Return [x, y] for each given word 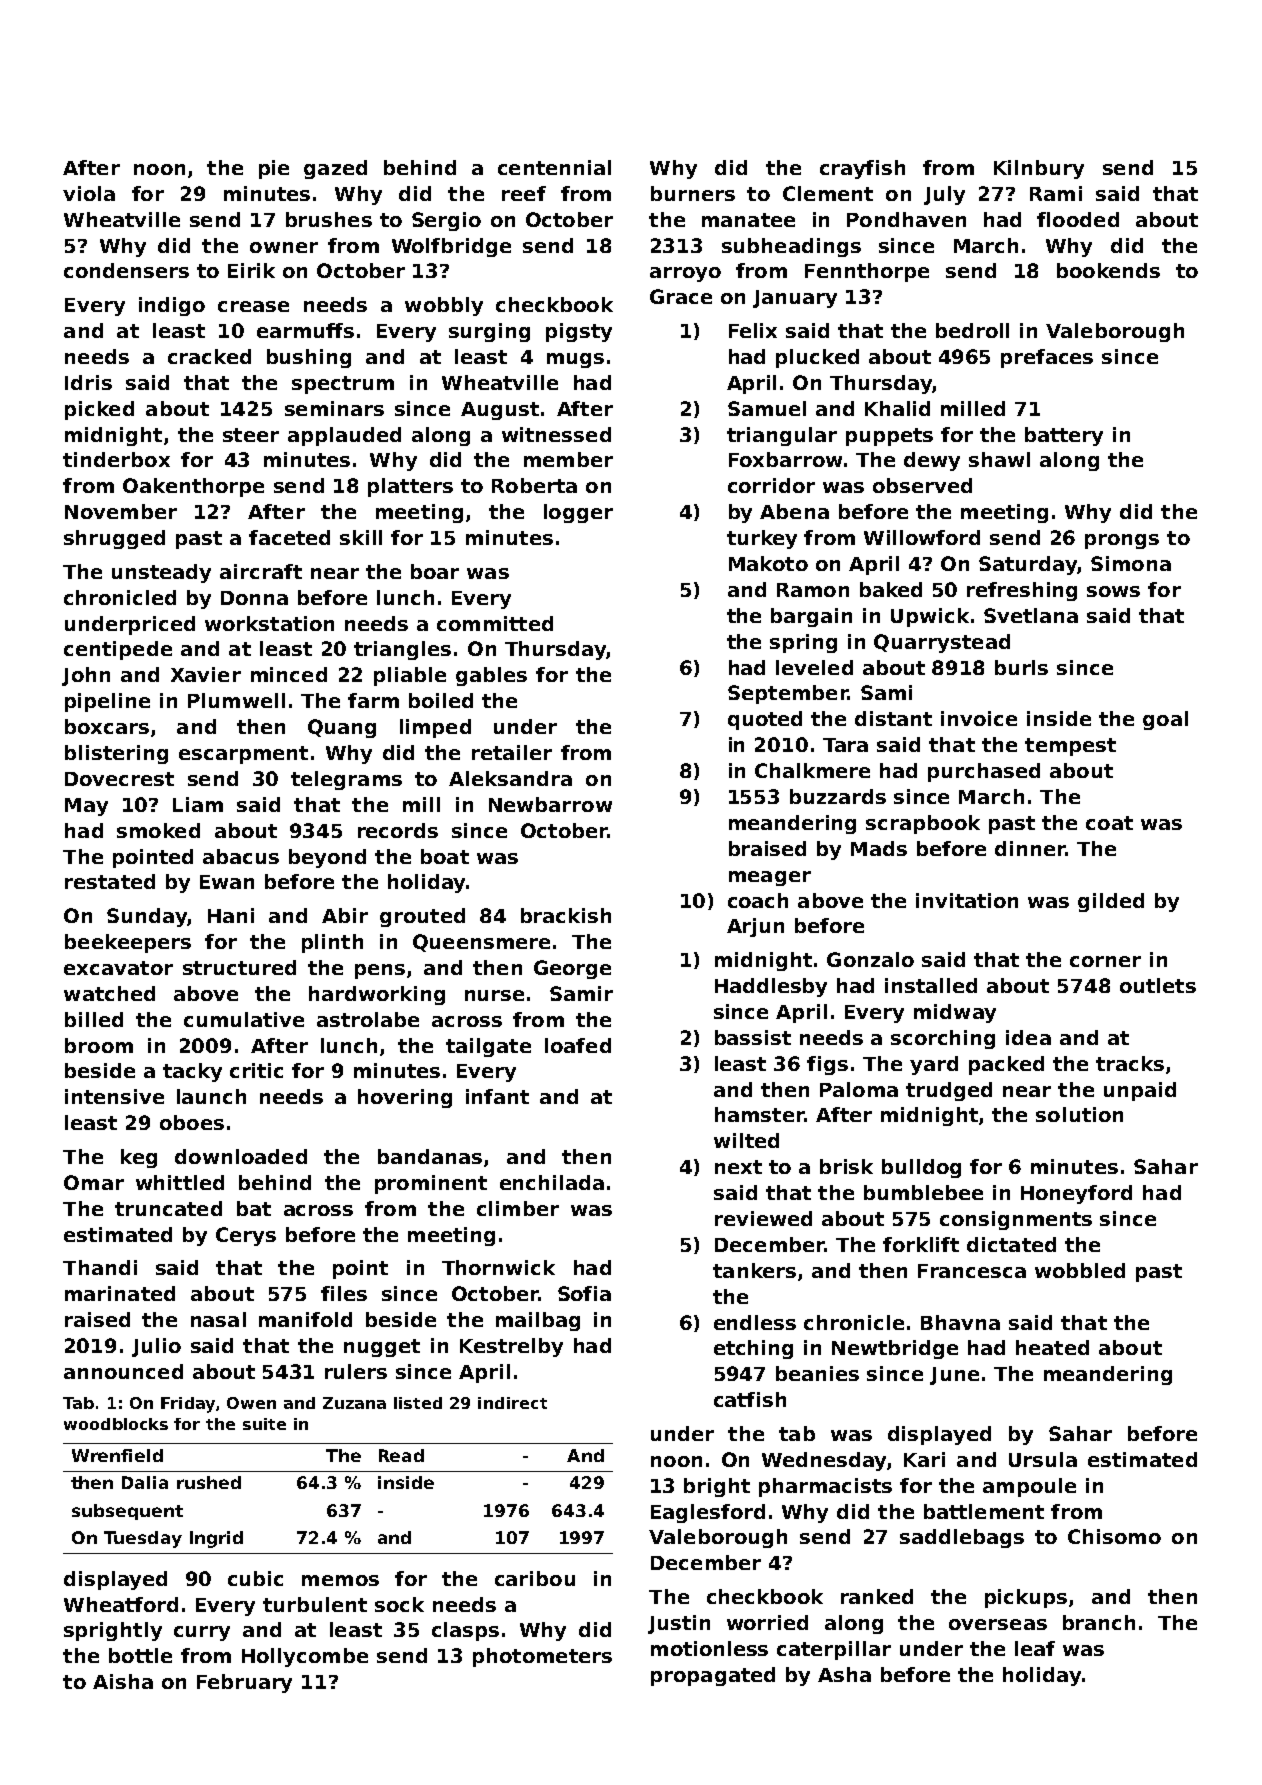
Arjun [755, 927]
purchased [984, 772]
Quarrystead [942, 643]
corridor [771, 485]
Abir [345, 915]
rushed [209, 1482]
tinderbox [116, 459]
